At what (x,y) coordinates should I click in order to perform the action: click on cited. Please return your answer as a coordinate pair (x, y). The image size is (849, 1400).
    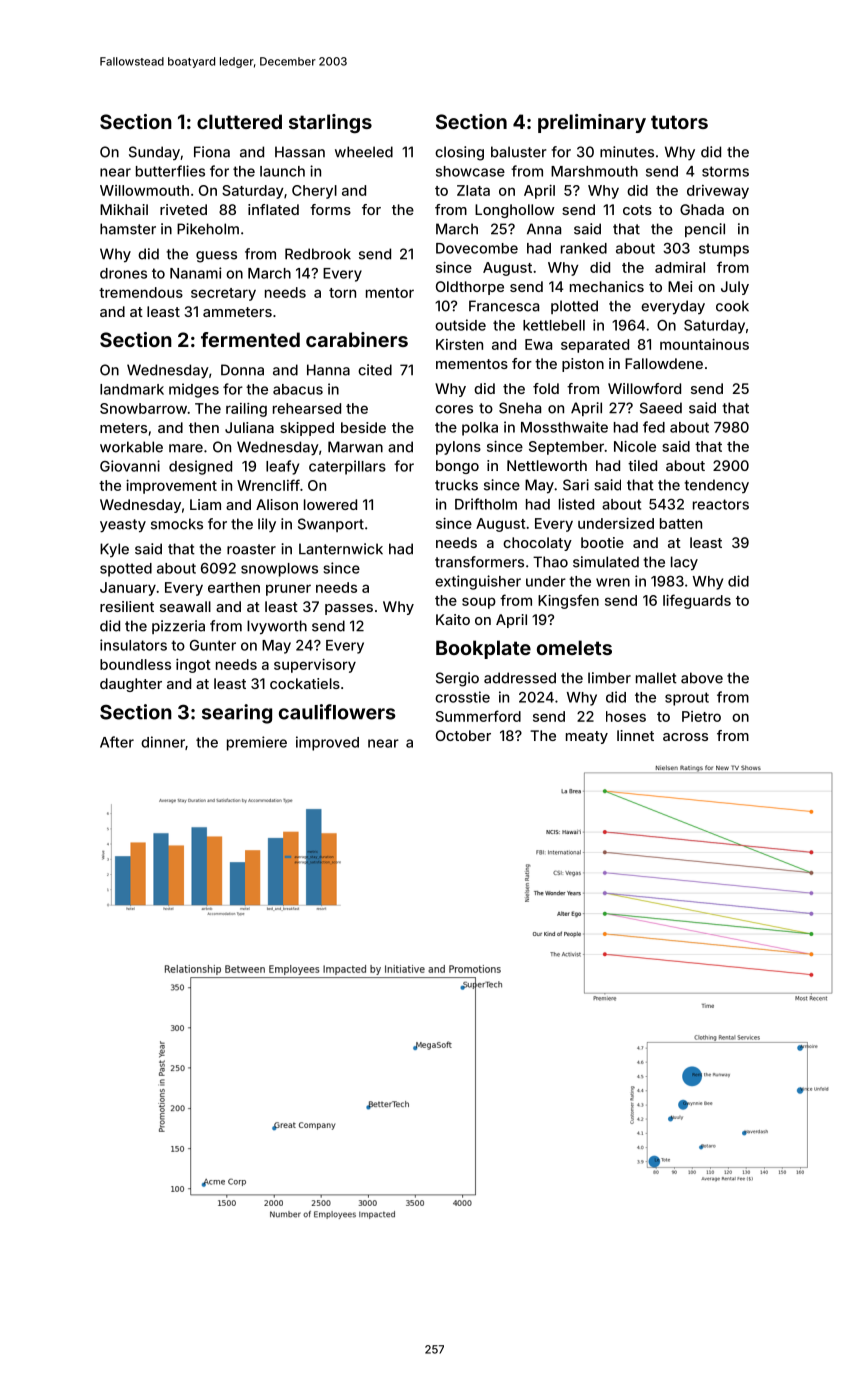
    Looking at the image, I should click on (375, 370).
